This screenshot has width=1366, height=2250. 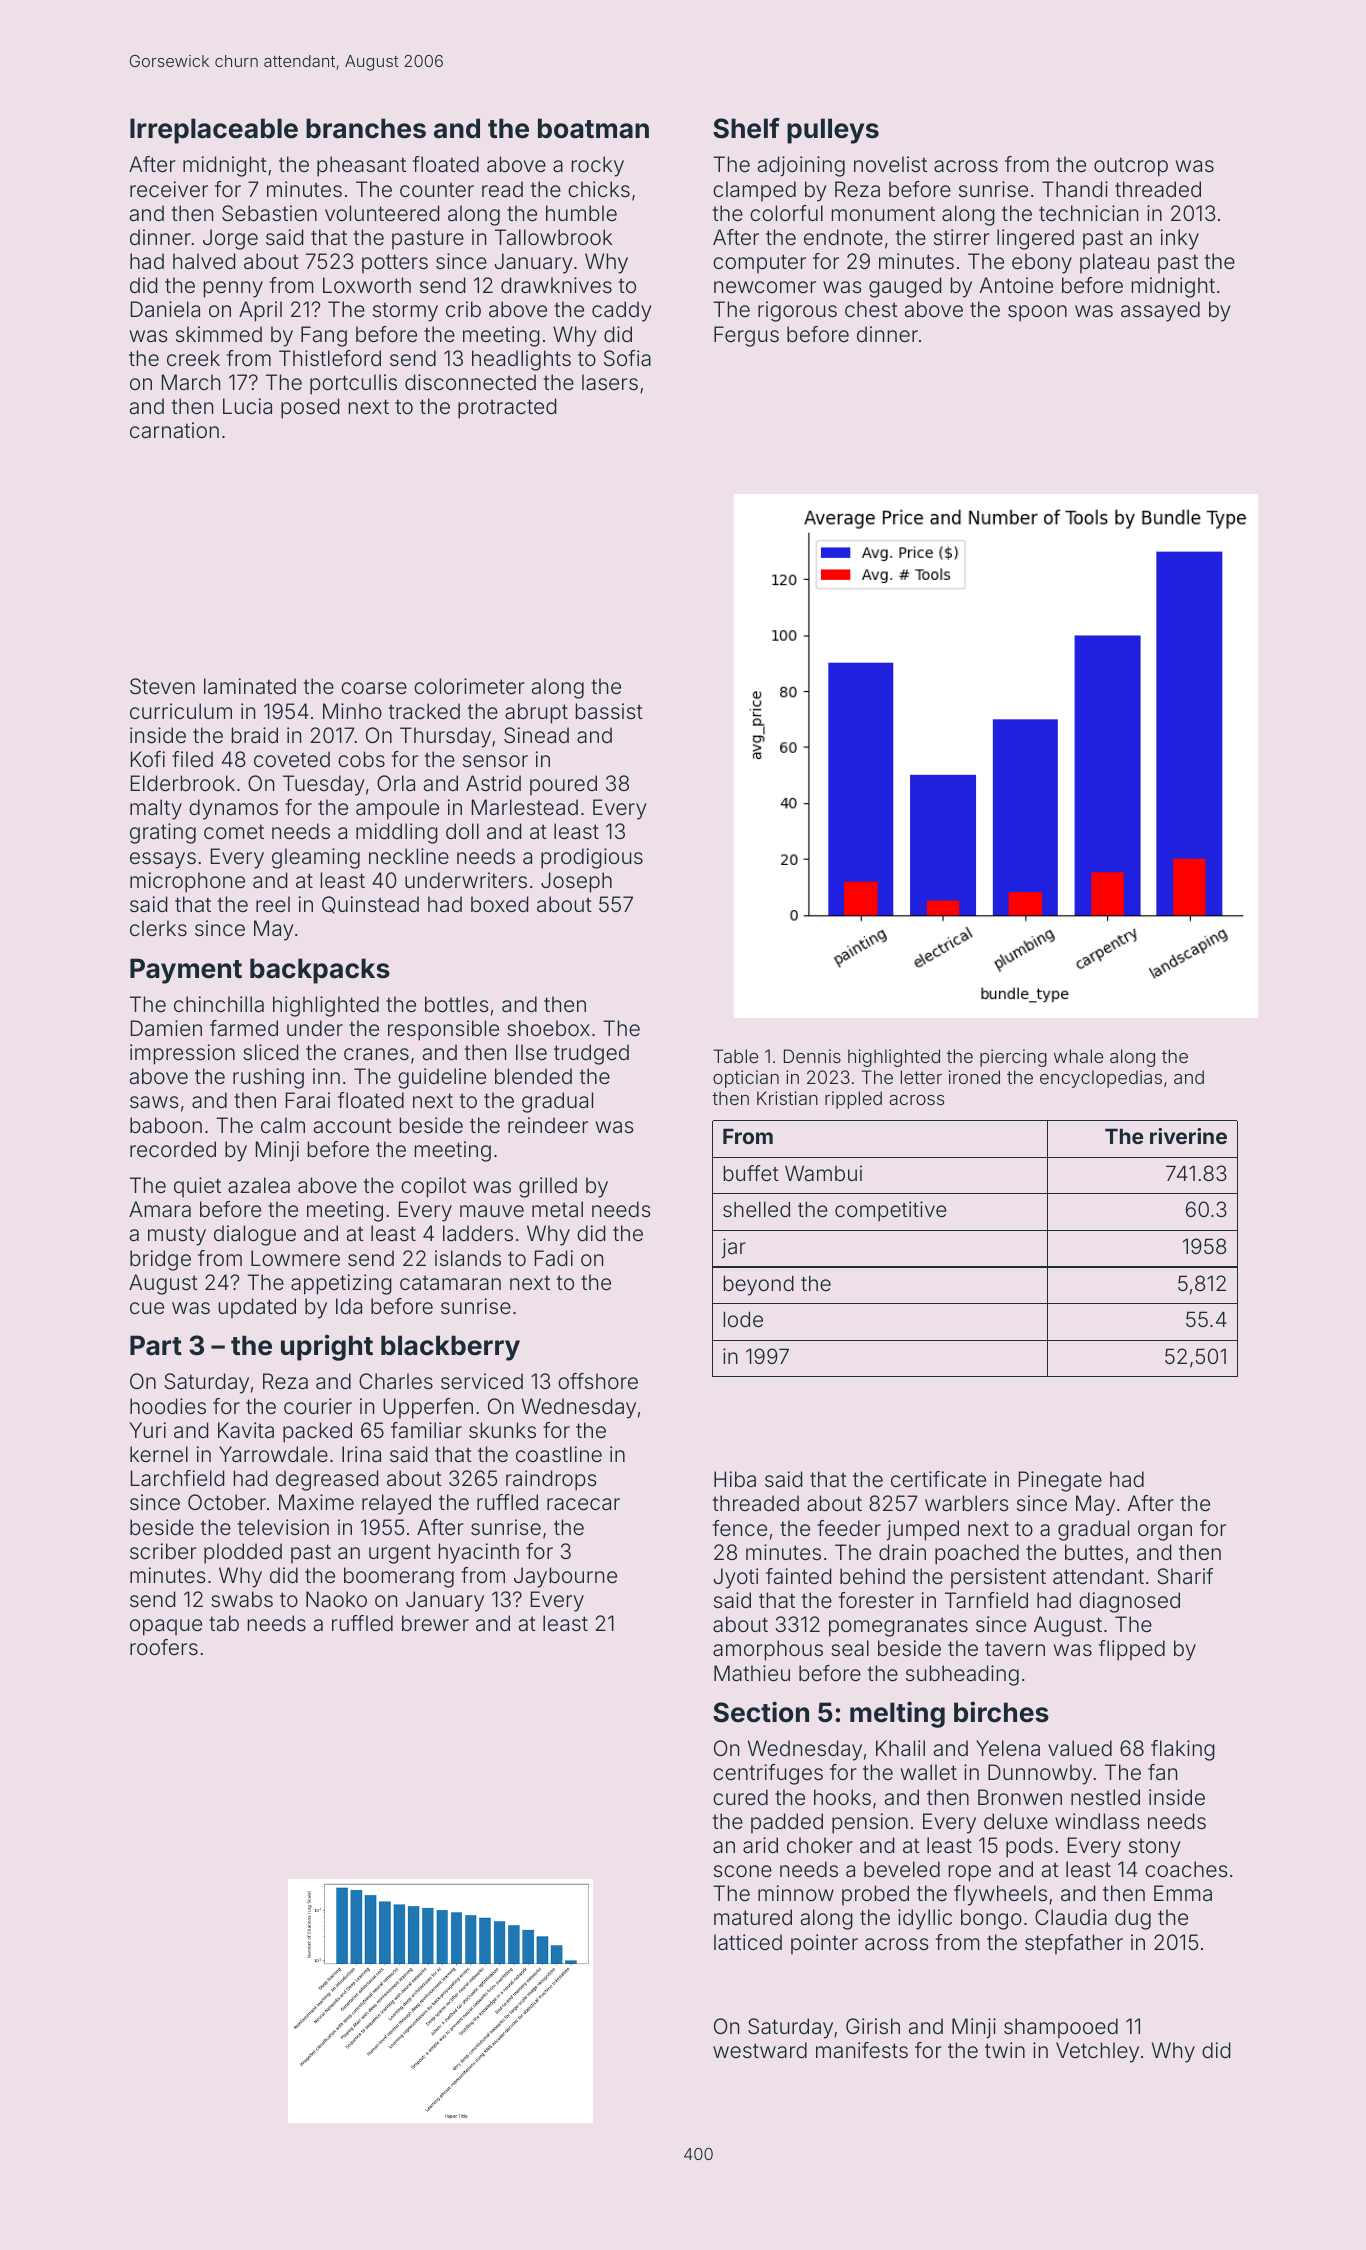 I want to click on branches, so click(x=366, y=128).
